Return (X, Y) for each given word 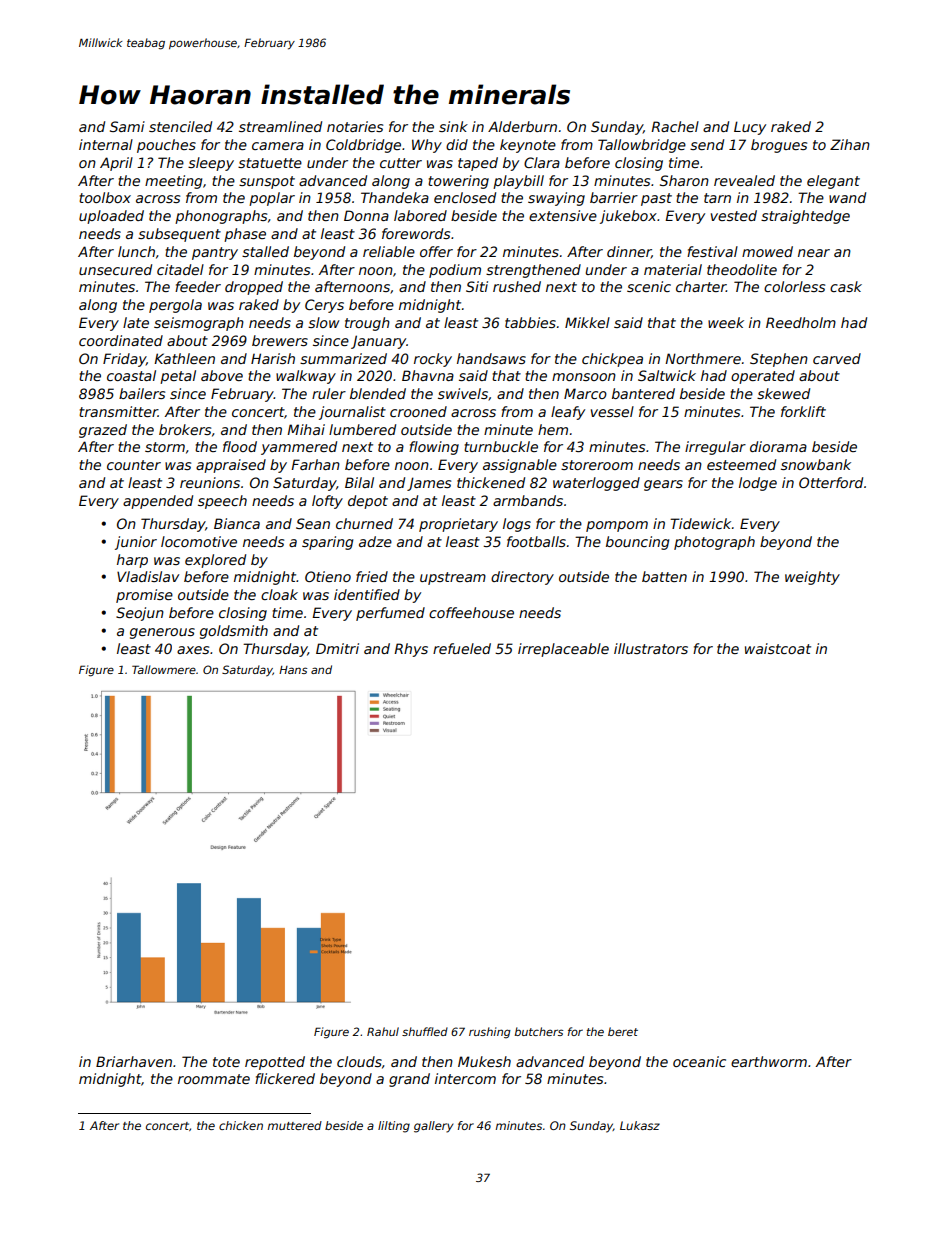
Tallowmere (164, 669)
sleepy (211, 164)
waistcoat (778, 648)
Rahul (383, 1031)
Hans (293, 670)
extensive (563, 215)
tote (226, 1062)
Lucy (750, 128)
